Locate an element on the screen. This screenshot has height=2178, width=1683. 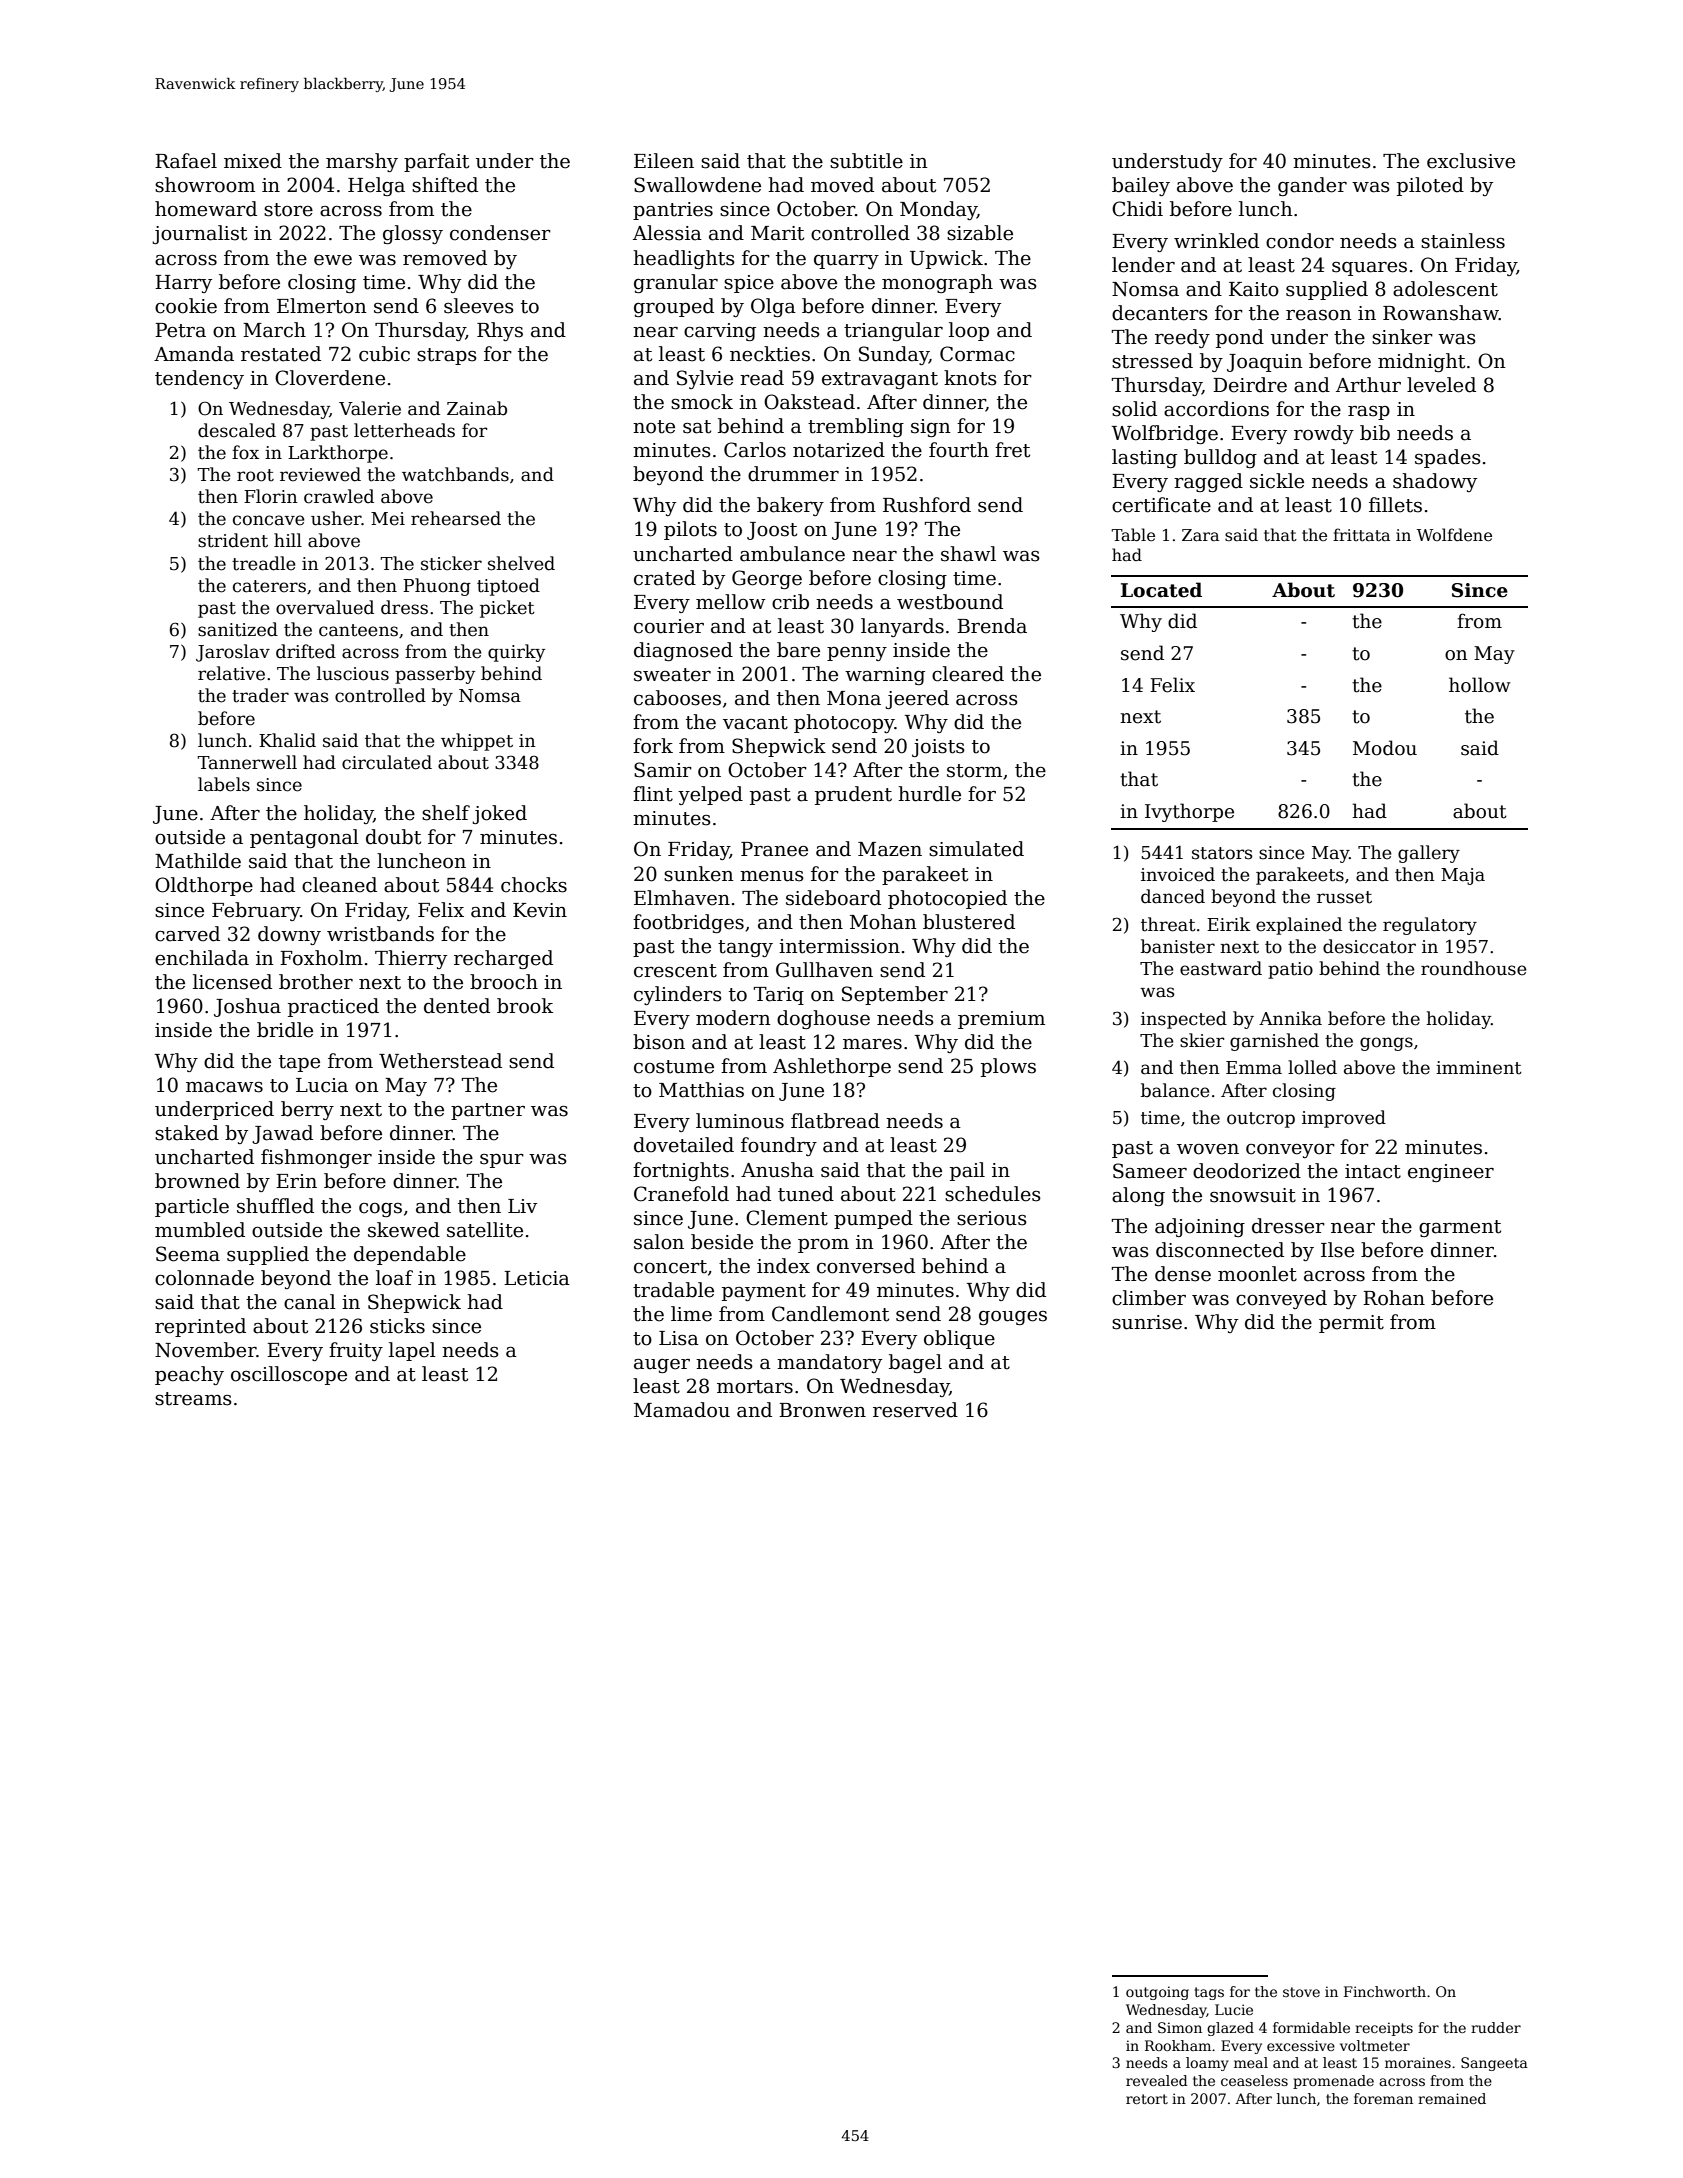
exclusive is located at coordinates (1471, 161).
